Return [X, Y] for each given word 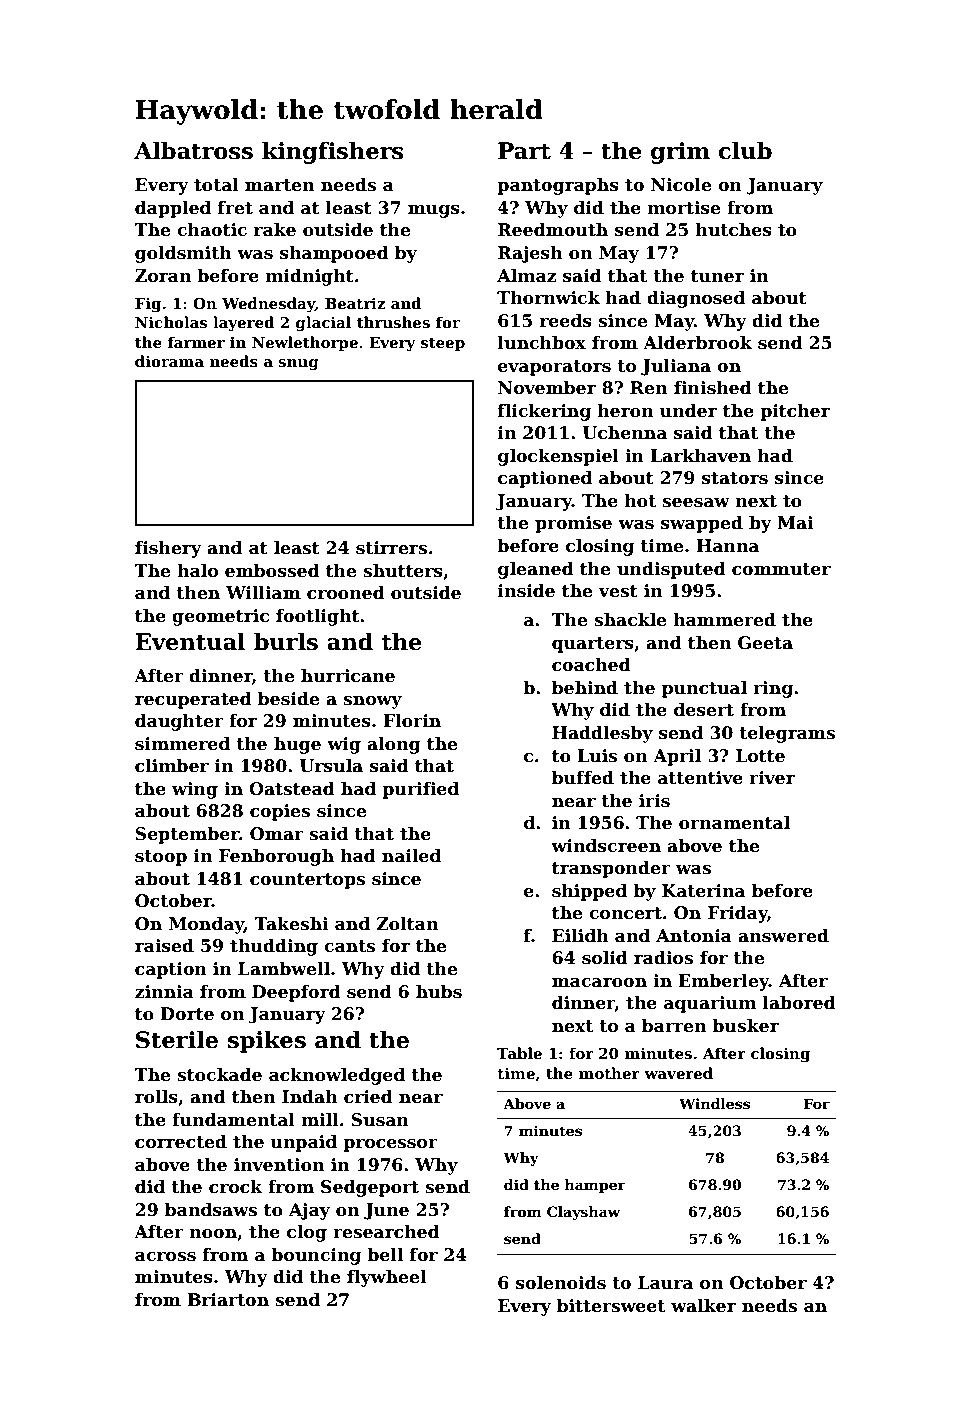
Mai [795, 523]
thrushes [393, 322]
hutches [734, 230]
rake [275, 230]
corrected [181, 1142]
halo [197, 571]
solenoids [561, 1283]
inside [526, 591]
